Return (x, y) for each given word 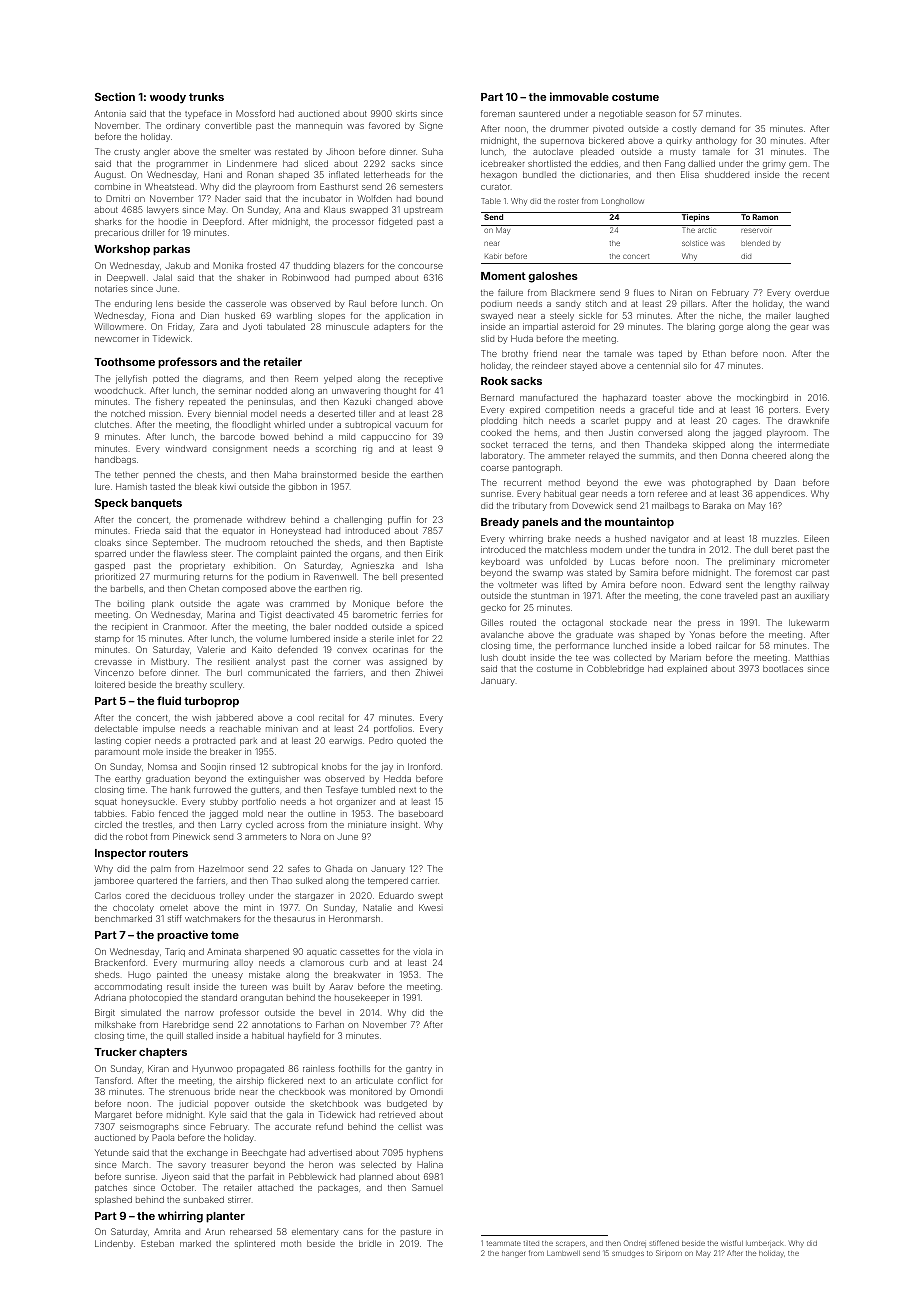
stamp (107, 640)
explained (687, 669)
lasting (108, 741)
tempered (388, 881)
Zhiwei (429, 672)
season (661, 114)
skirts (406, 113)
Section (115, 96)
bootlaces (783, 668)
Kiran (158, 1068)
